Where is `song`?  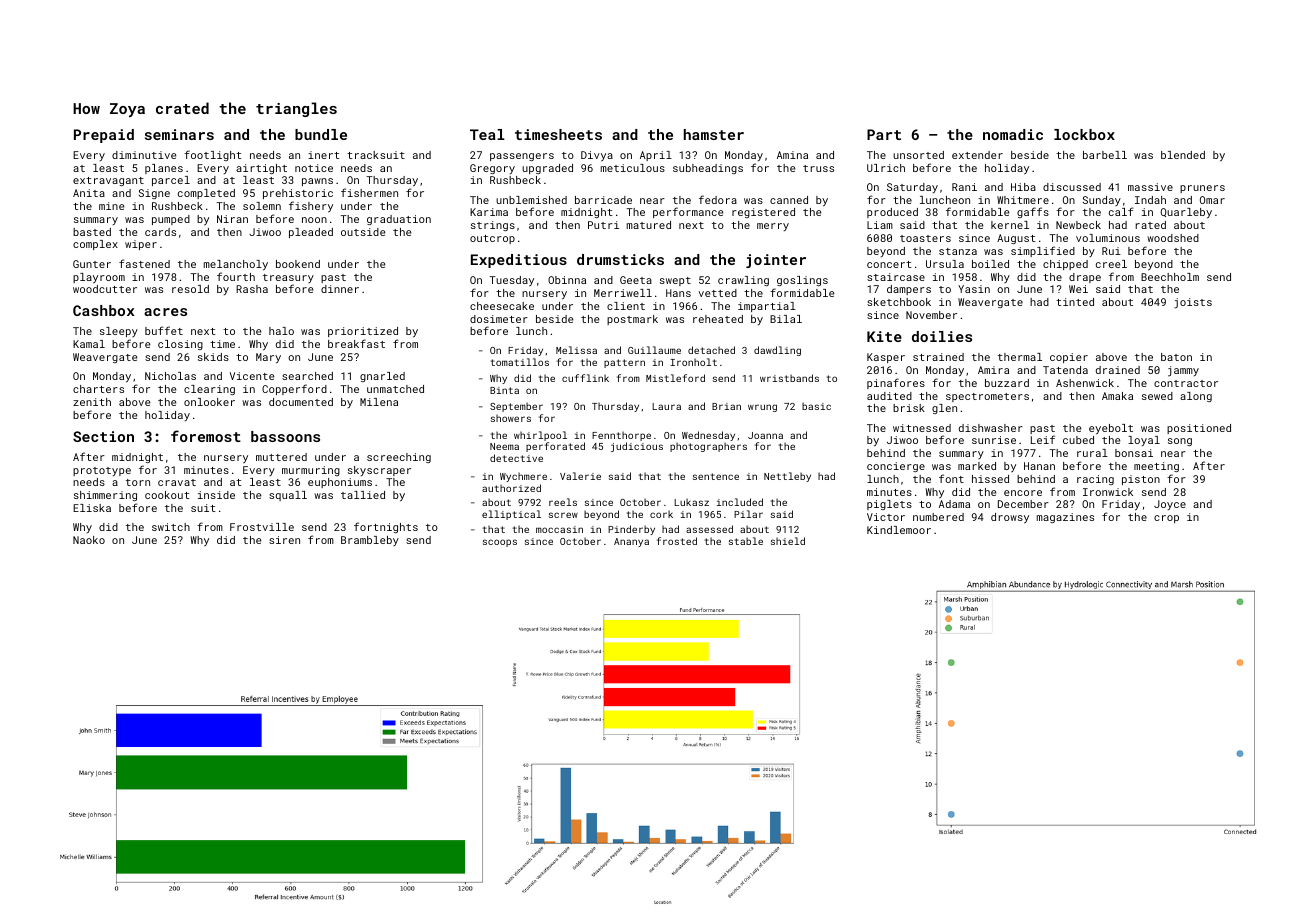 song is located at coordinates (1180, 442).
